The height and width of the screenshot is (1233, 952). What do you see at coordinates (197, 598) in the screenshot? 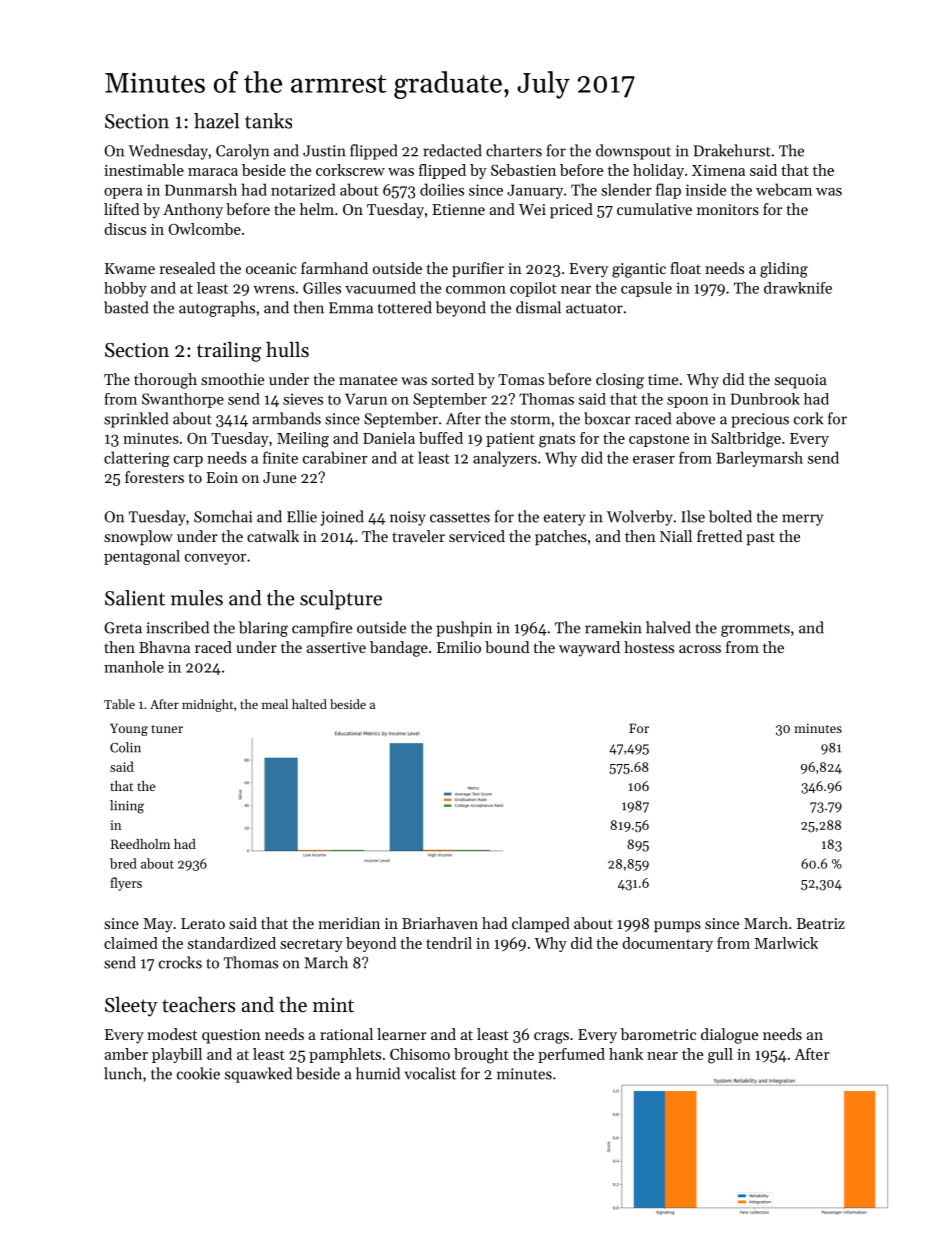
I see `mules` at bounding box center [197, 598].
